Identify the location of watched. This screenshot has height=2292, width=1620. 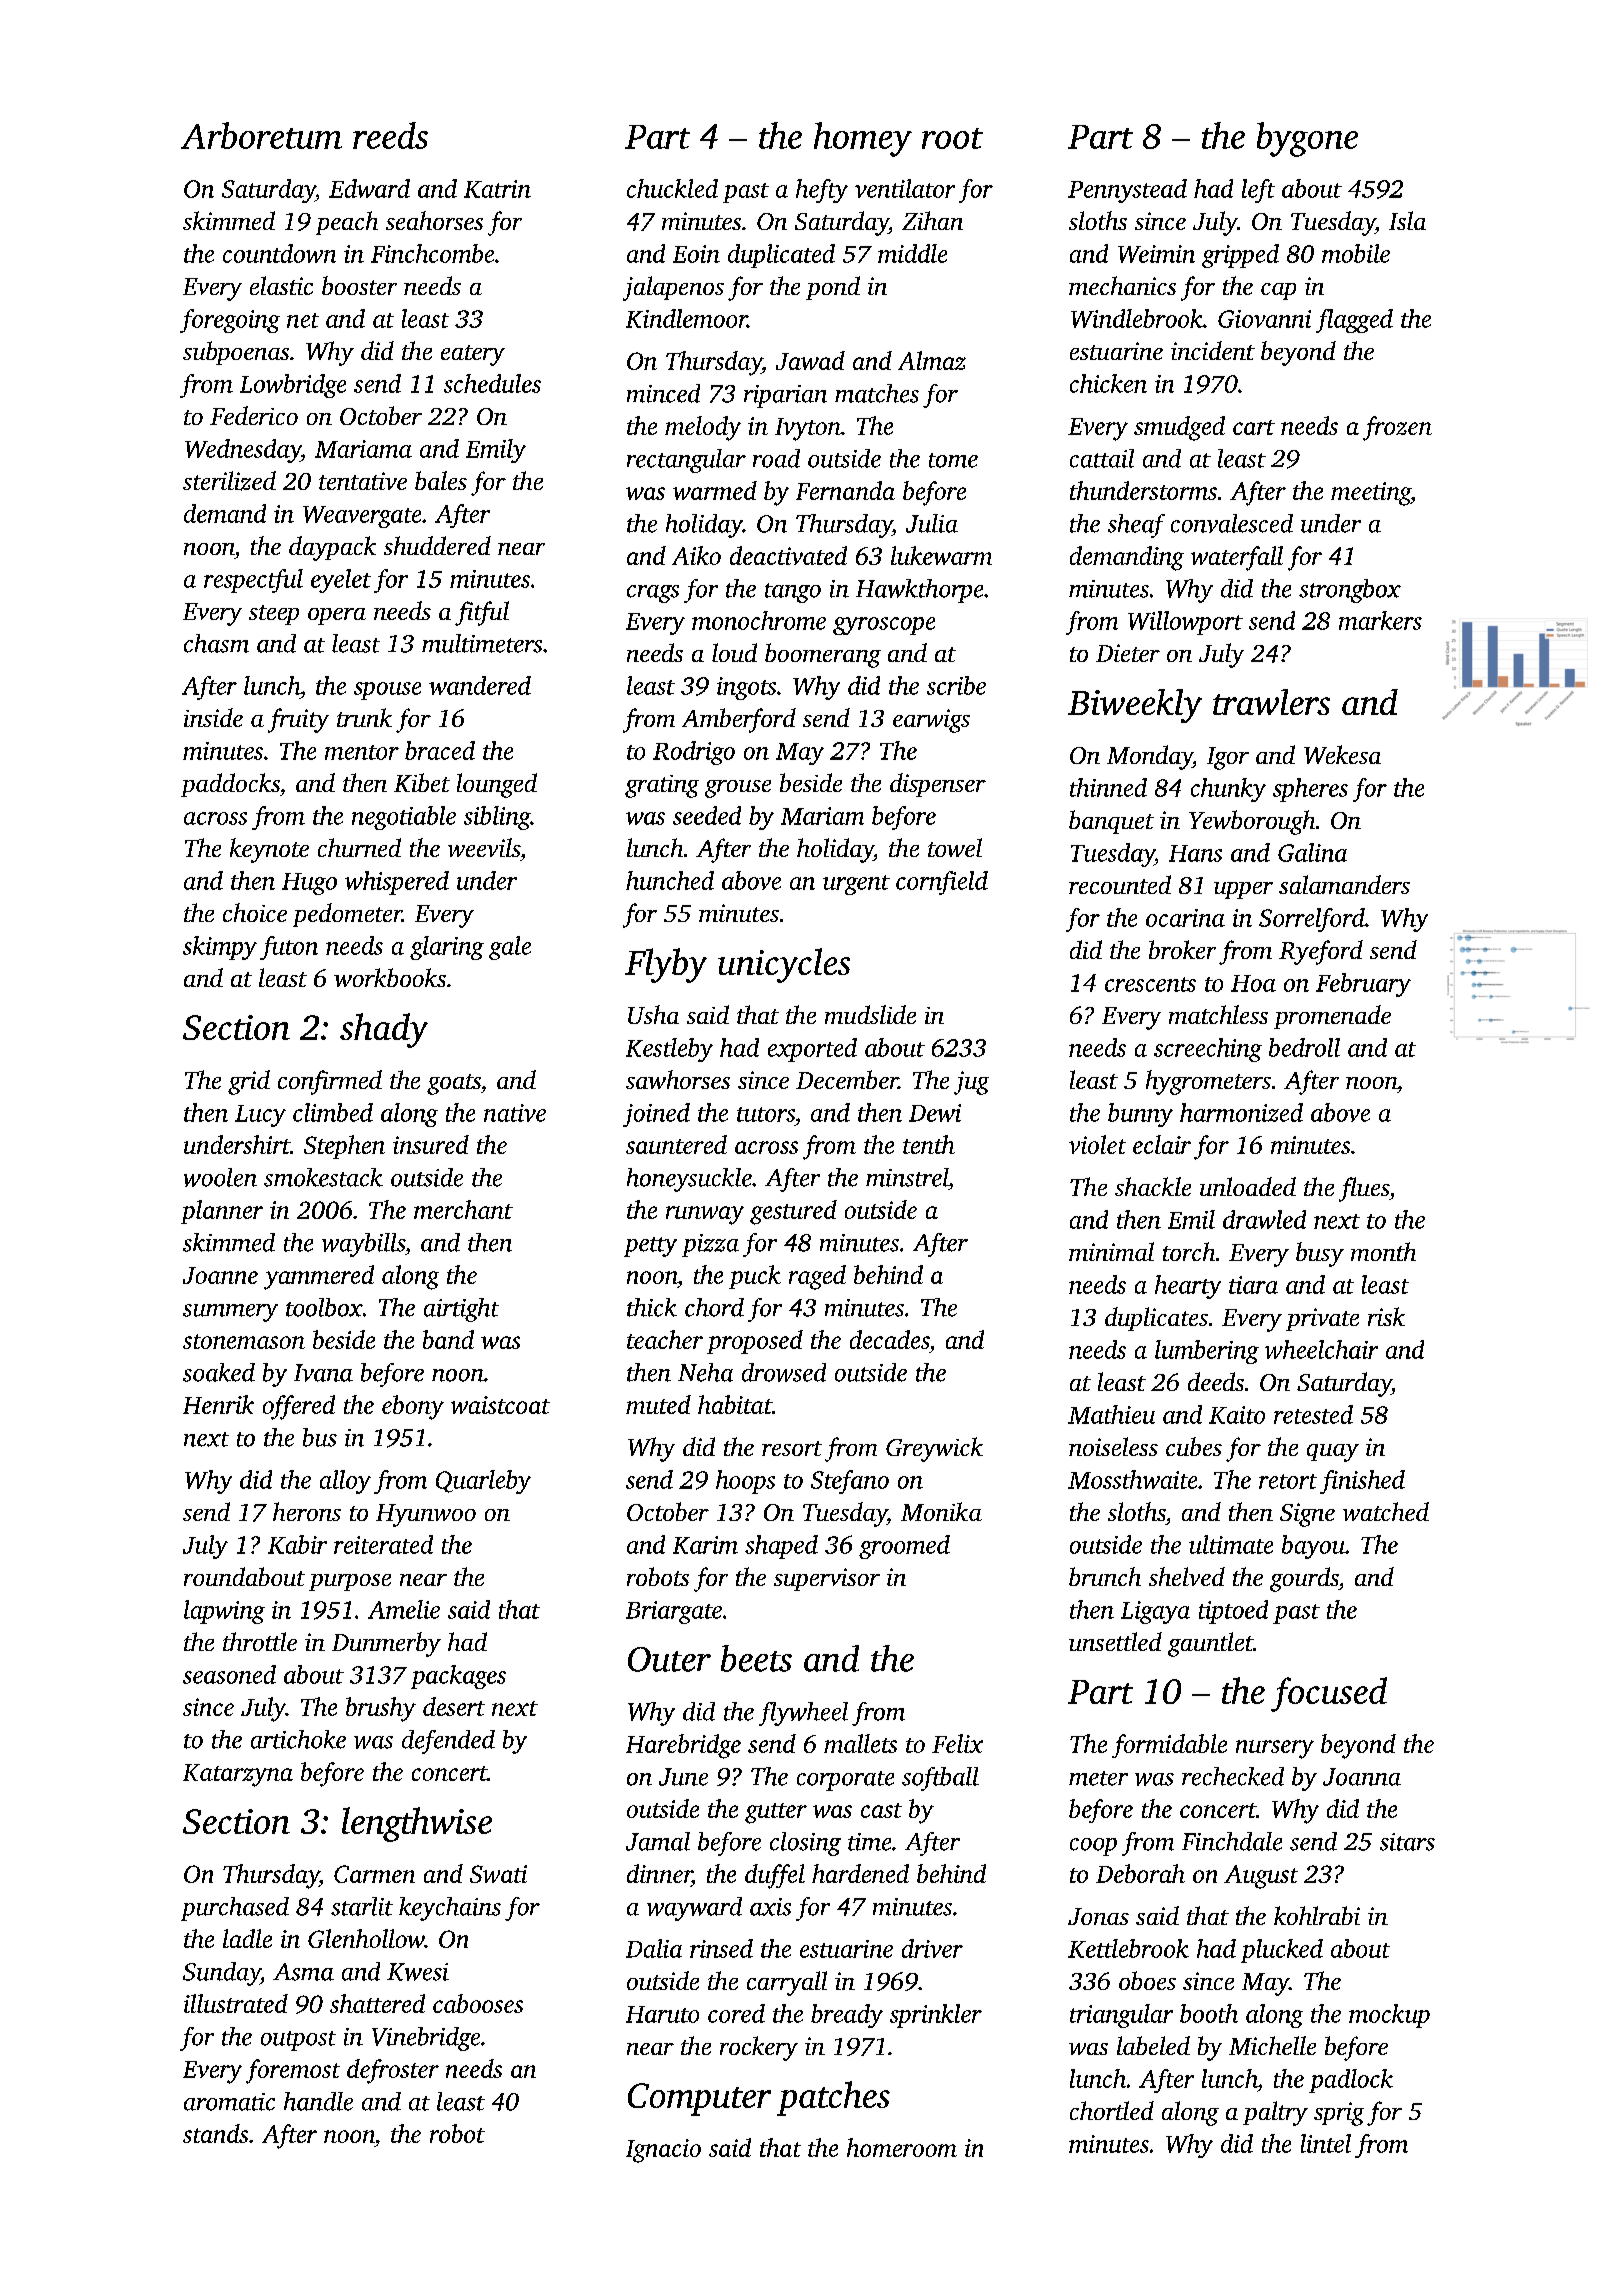
(1386, 1511).
